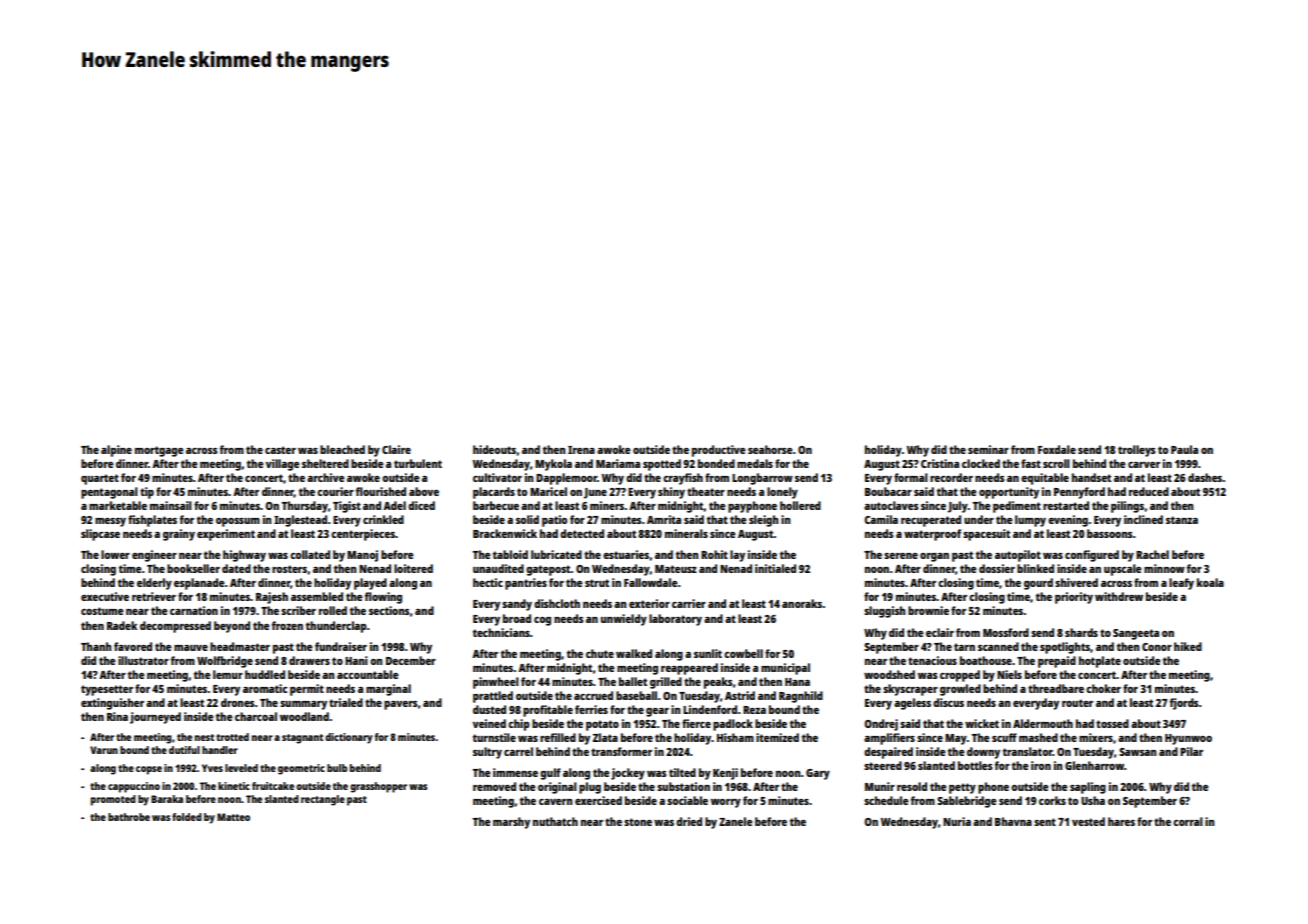  I want to click on baseball, so click(636, 695).
